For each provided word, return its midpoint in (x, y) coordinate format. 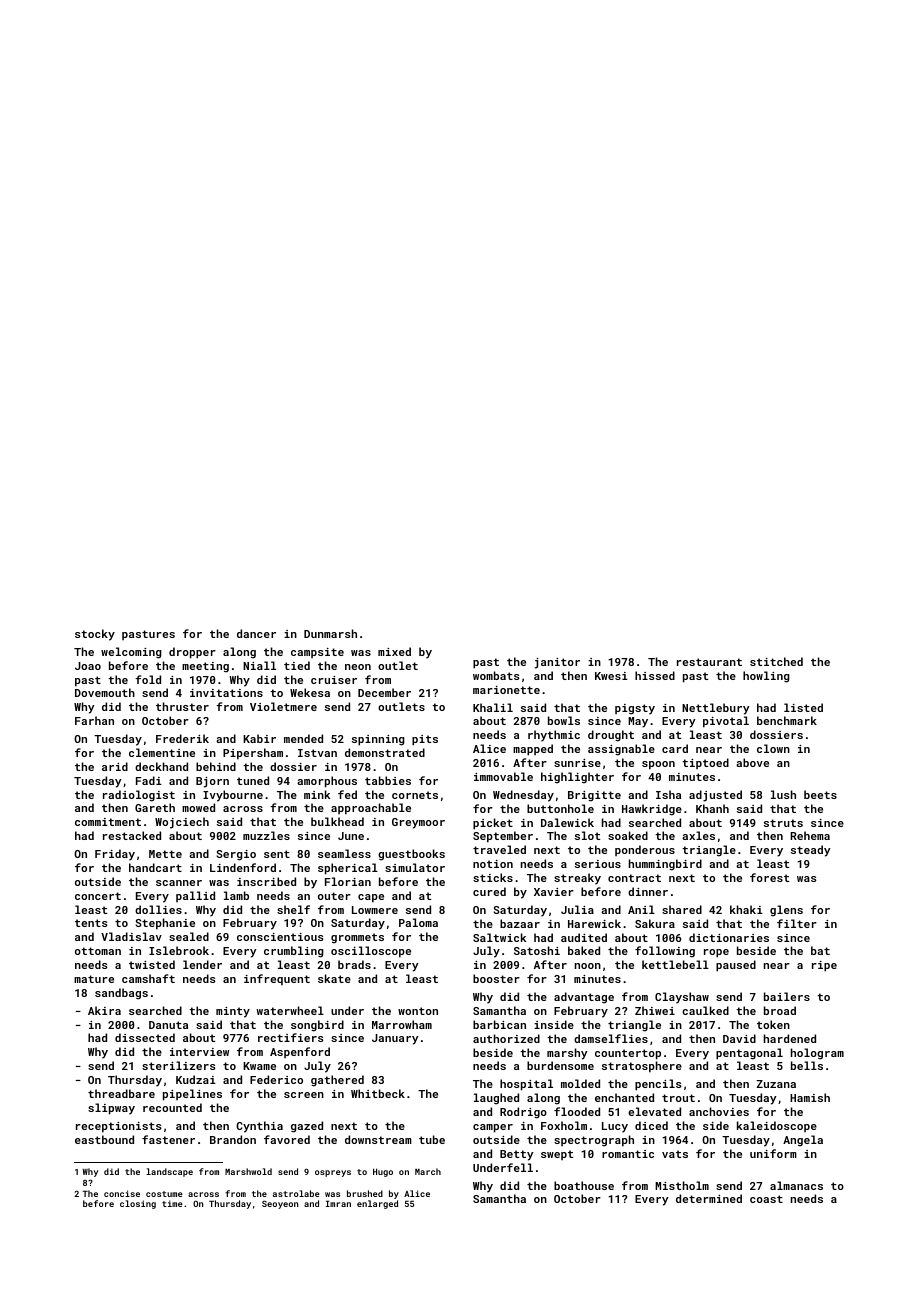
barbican (499, 1024)
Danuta (168, 1025)
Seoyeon (280, 1204)
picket (493, 824)
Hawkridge (652, 810)
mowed (198, 807)
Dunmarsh (330, 633)
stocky (95, 635)
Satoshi (537, 950)
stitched (776, 661)
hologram (817, 1054)
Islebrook (179, 950)
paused (736, 966)
